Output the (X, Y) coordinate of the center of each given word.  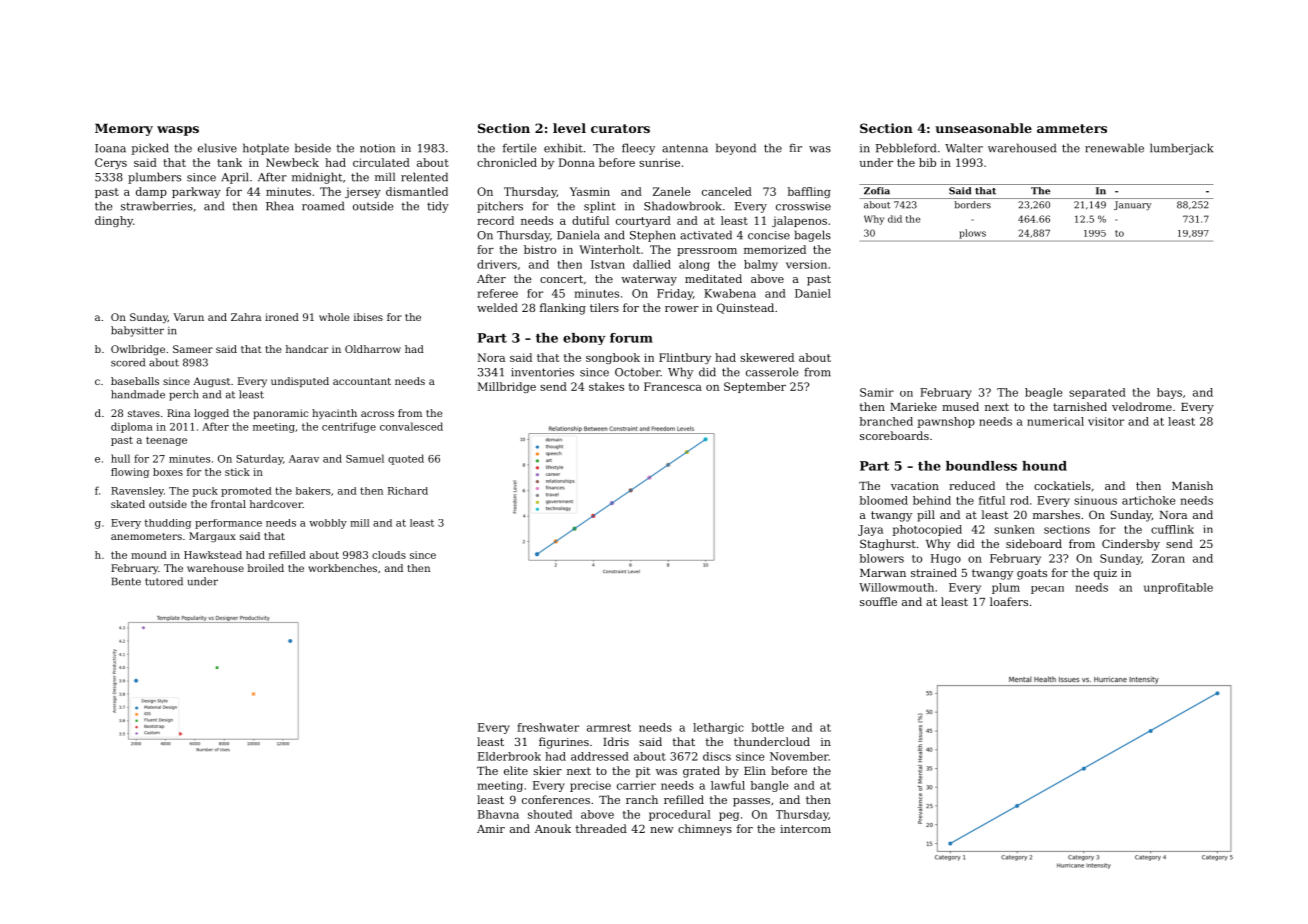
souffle (878, 601)
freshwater (548, 727)
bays (1169, 393)
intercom (805, 829)
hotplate (266, 149)
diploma (132, 427)
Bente (126, 581)
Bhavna (498, 814)
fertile (519, 148)
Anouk (553, 828)
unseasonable (983, 128)
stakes (606, 386)
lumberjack (1181, 149)
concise (769, 235)
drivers (497, 264)
